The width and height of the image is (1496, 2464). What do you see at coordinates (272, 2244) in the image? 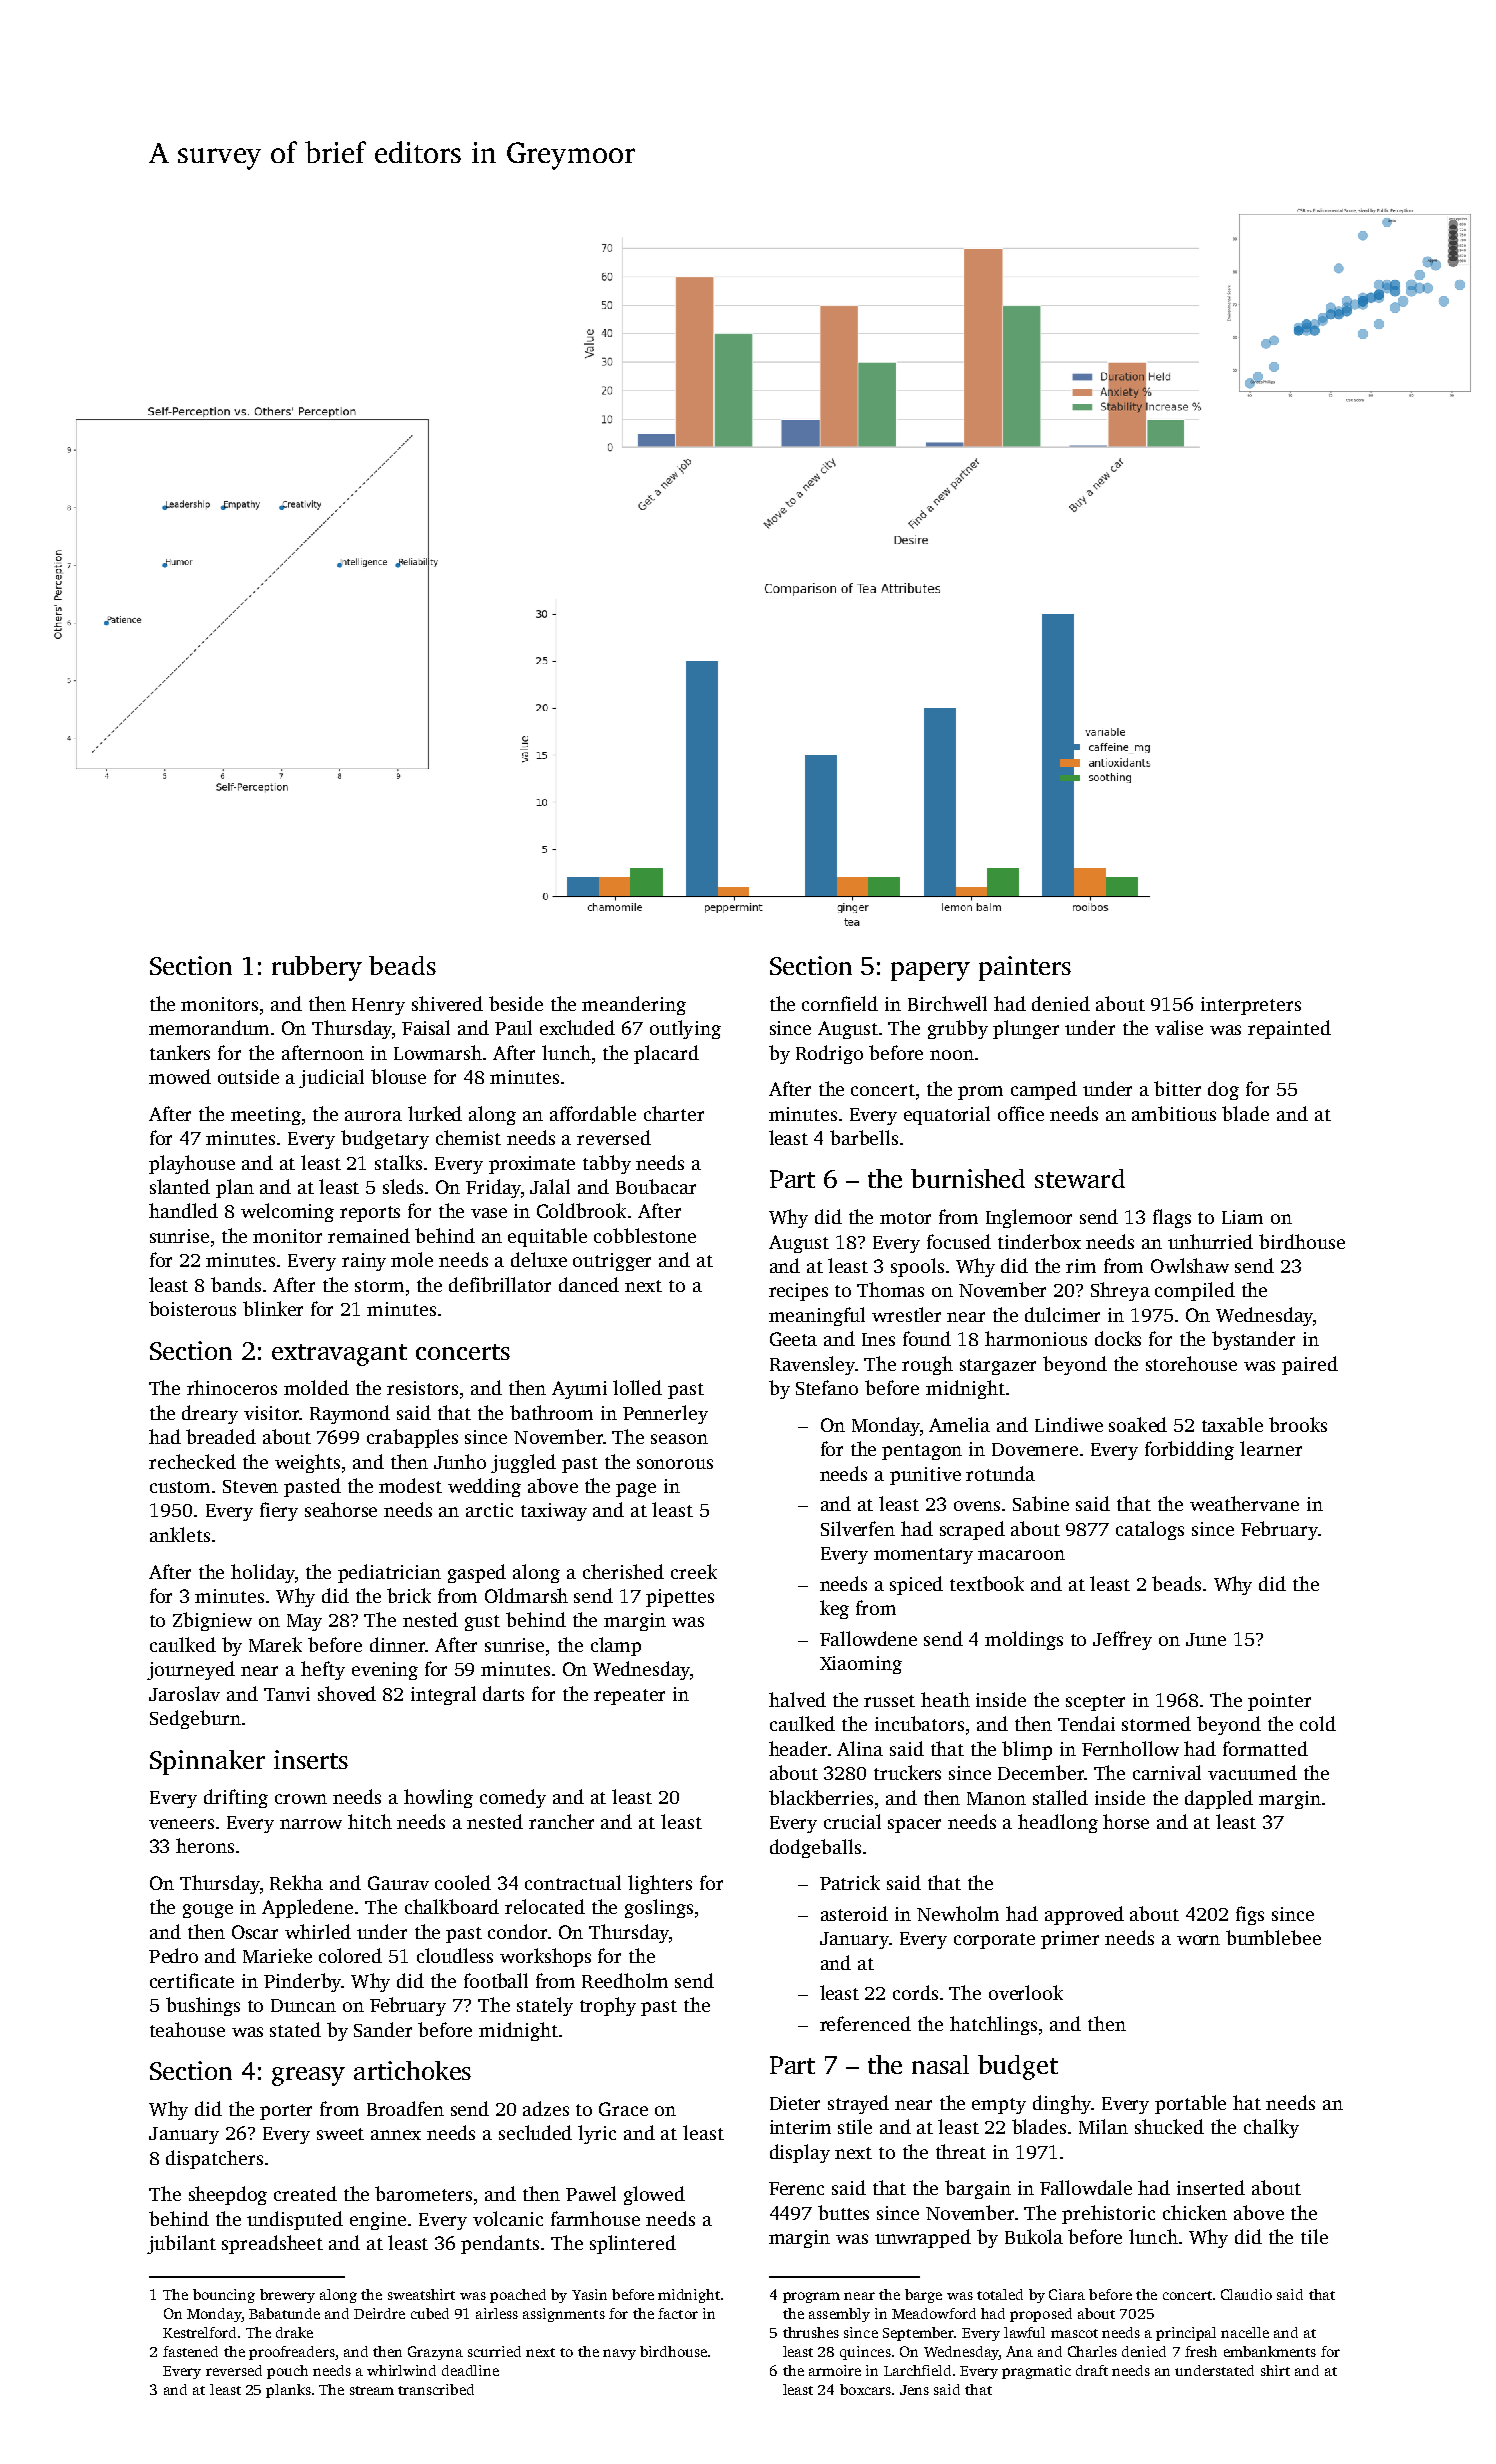
I see `spreadsheet` at bounding box center [272, 2244].
